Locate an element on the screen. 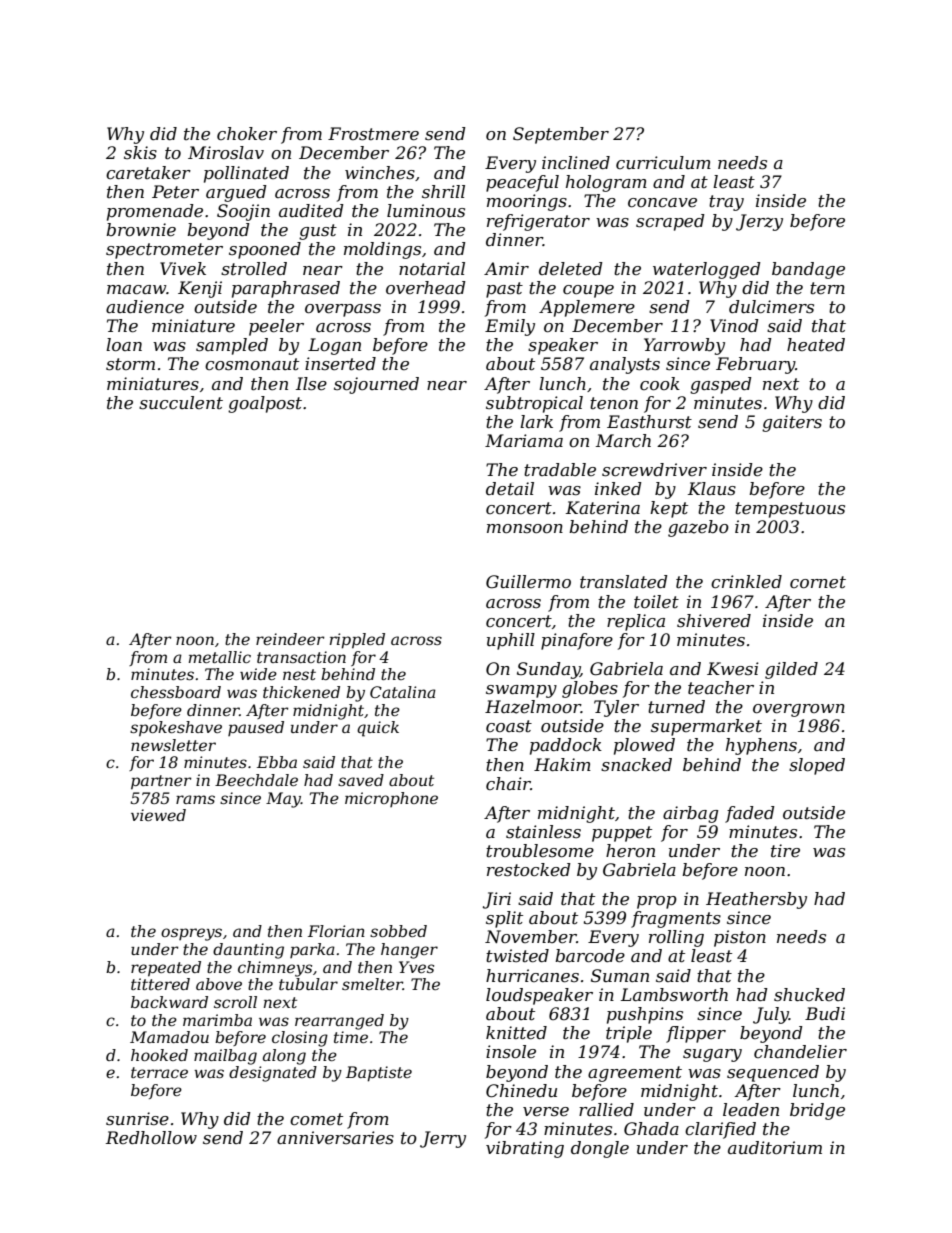 The image size is (952, 1233). tray is located at coordinates (726, 203).
